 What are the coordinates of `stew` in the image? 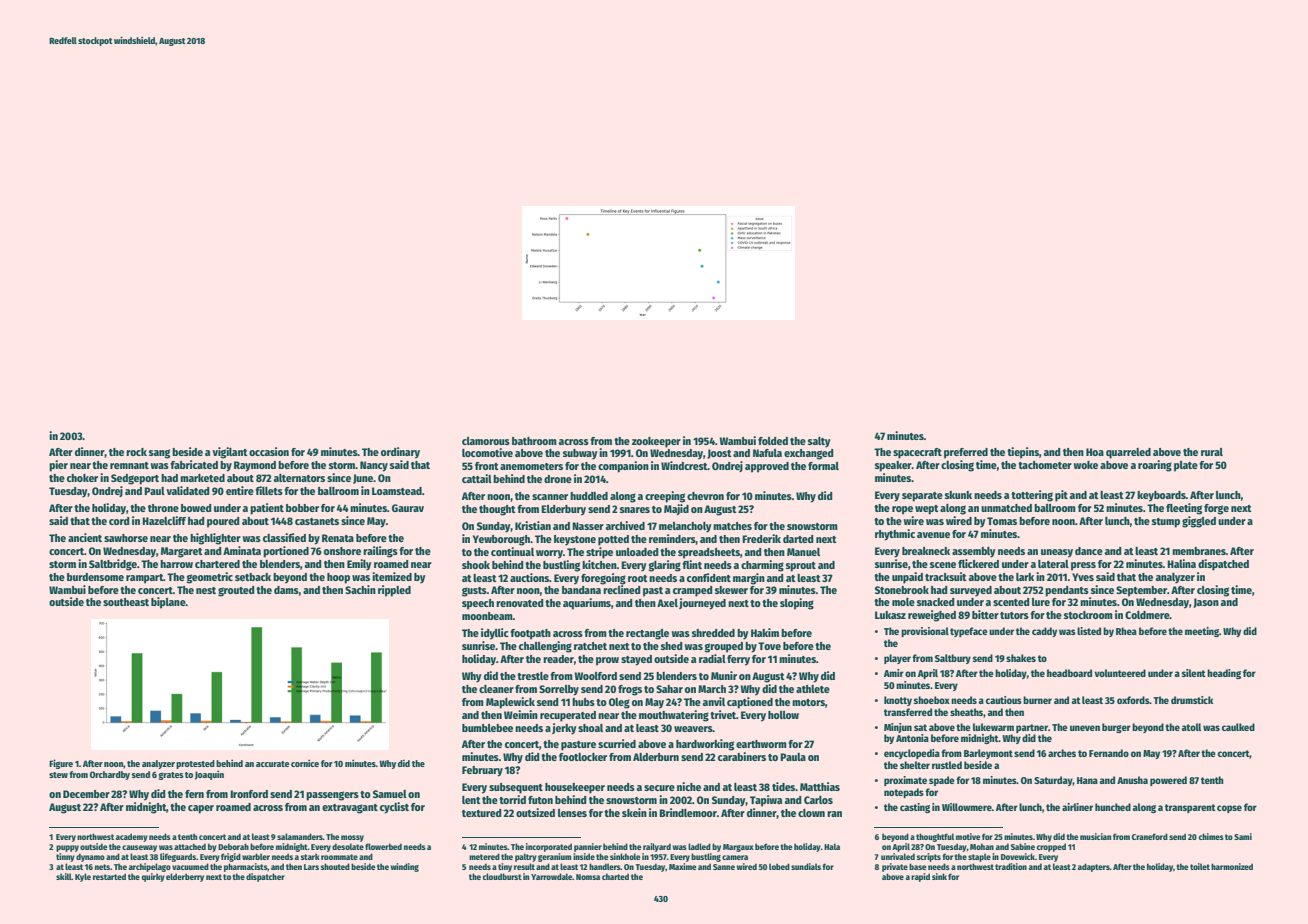 It's located at (58, 775).
